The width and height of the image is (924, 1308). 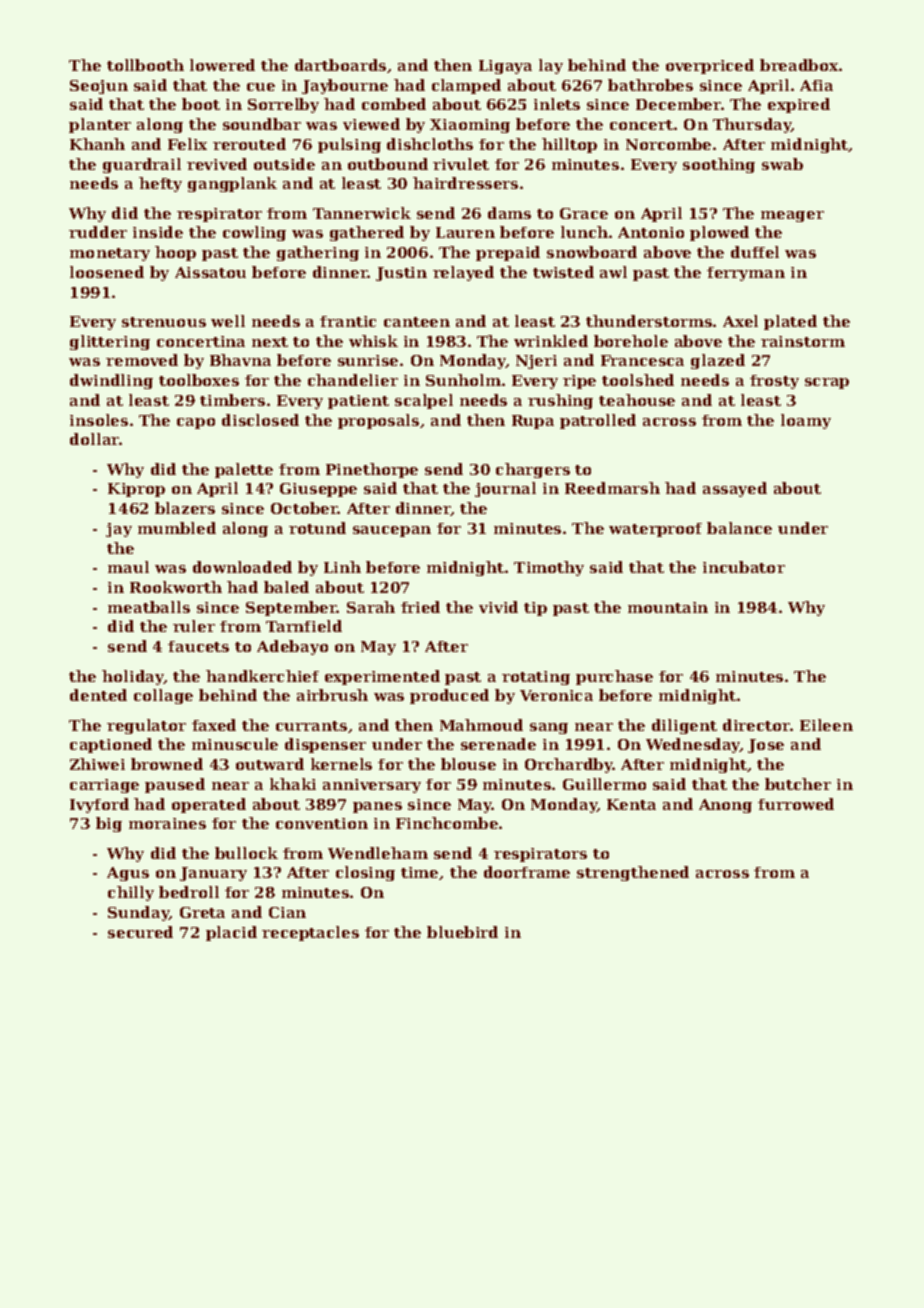 What do you see at coordinates (806, 421) in the image?
I see `loamy` at bounding box center [806, 421].
